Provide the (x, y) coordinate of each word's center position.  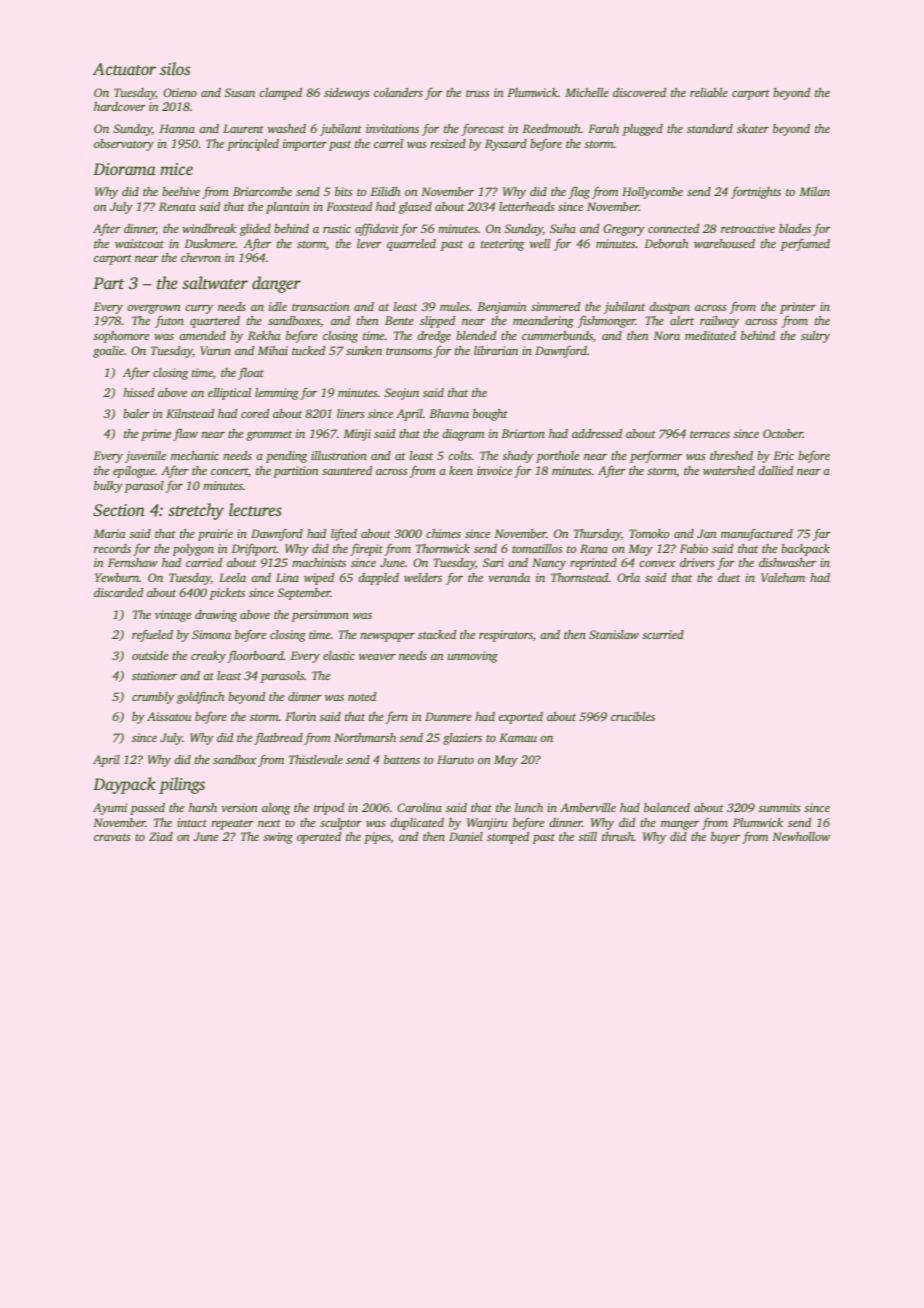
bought (490, 415)
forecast (483, 129)
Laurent (243, 128)
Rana (594, 548)
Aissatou (169, 716)
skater (753, 128)
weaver (377, 657)
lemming (277, 394)
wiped (319, 579)
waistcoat (139, 243)
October (783, 433)
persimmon (320, 616)
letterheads (527, 206)
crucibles (633, 716)
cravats (112, 837)
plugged (642, 130)
